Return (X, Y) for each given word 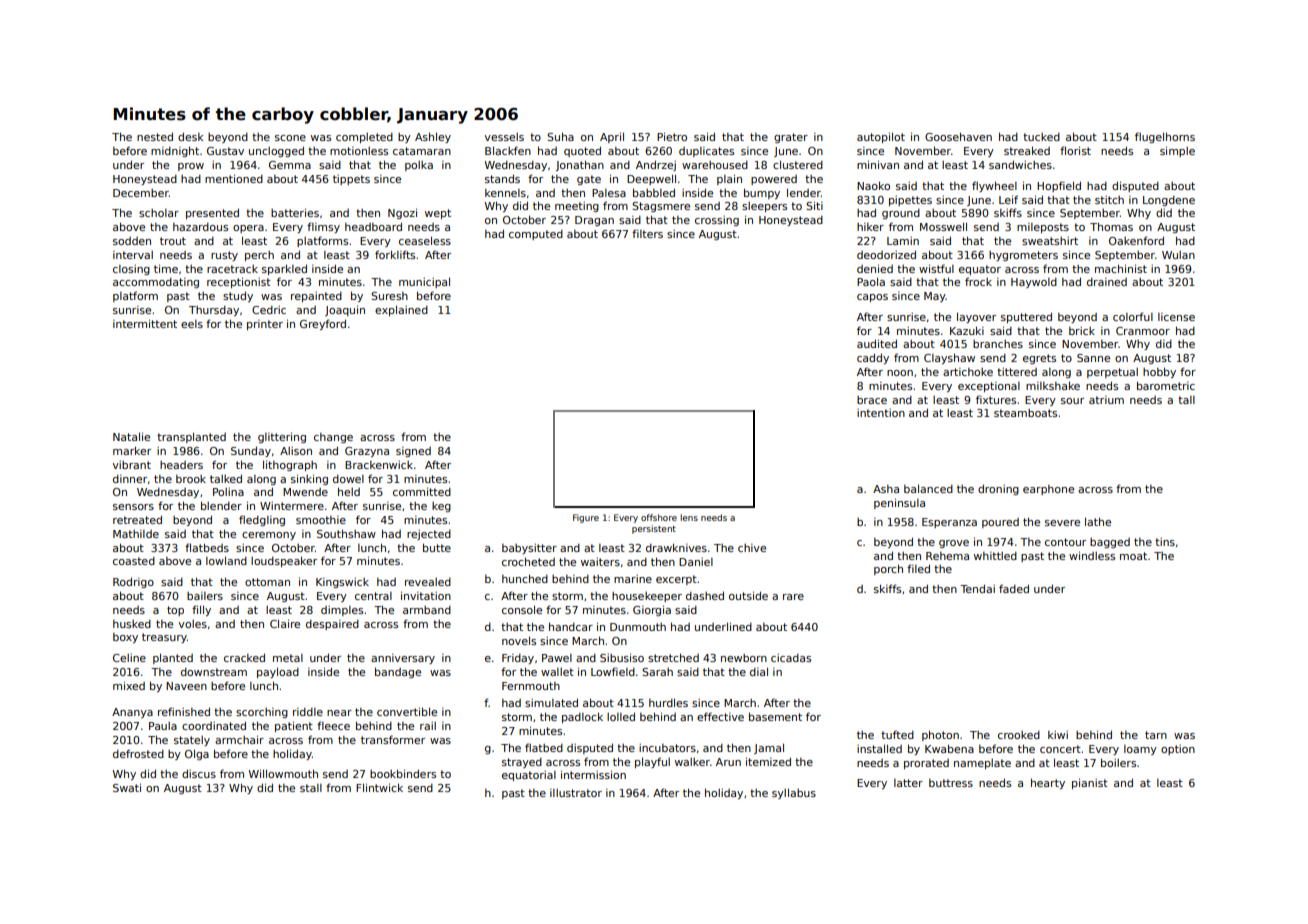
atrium (1106, 400)
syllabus (794, 793)
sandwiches (1020, 164)
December (141, 193)
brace (872, 400)
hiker (870, 227)
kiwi (1058, 735)
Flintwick (379, 787)
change (333, 438)
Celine (129, 658)
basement (775, 716)
